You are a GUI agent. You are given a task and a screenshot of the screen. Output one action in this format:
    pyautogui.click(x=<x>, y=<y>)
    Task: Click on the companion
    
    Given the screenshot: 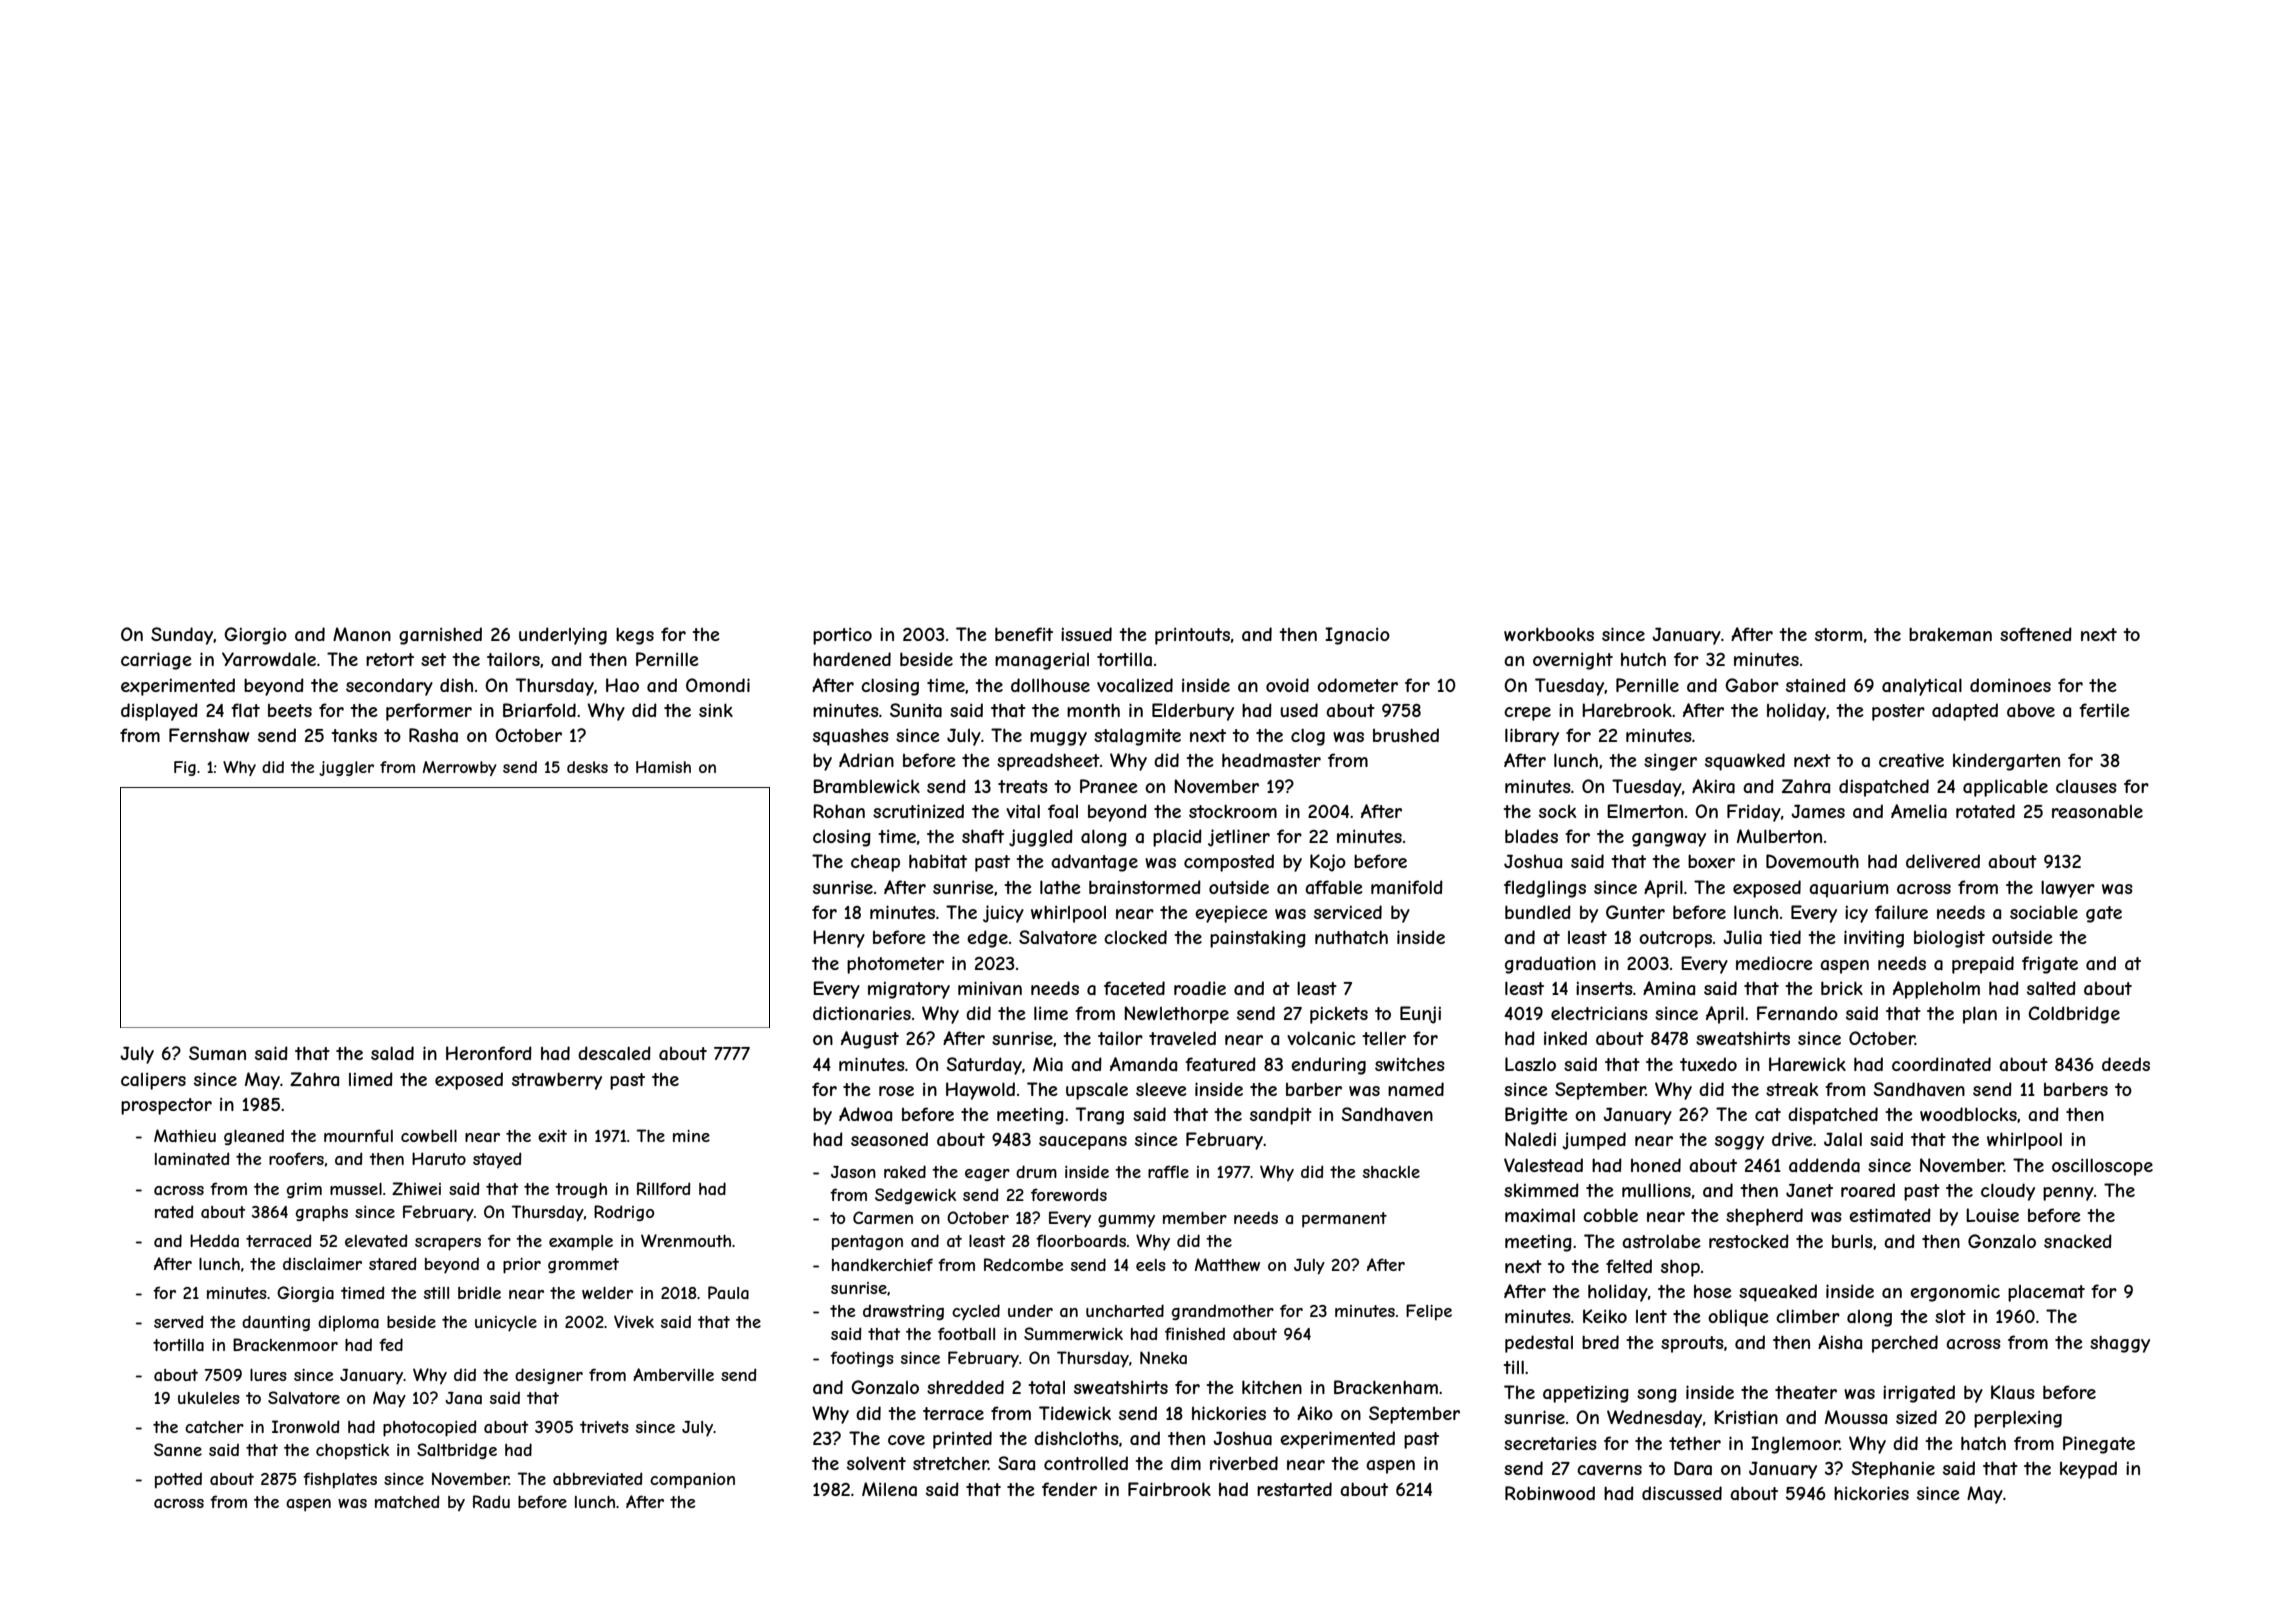 What is the action you would take?
    pyautogui.click(x=692, y=1480)
